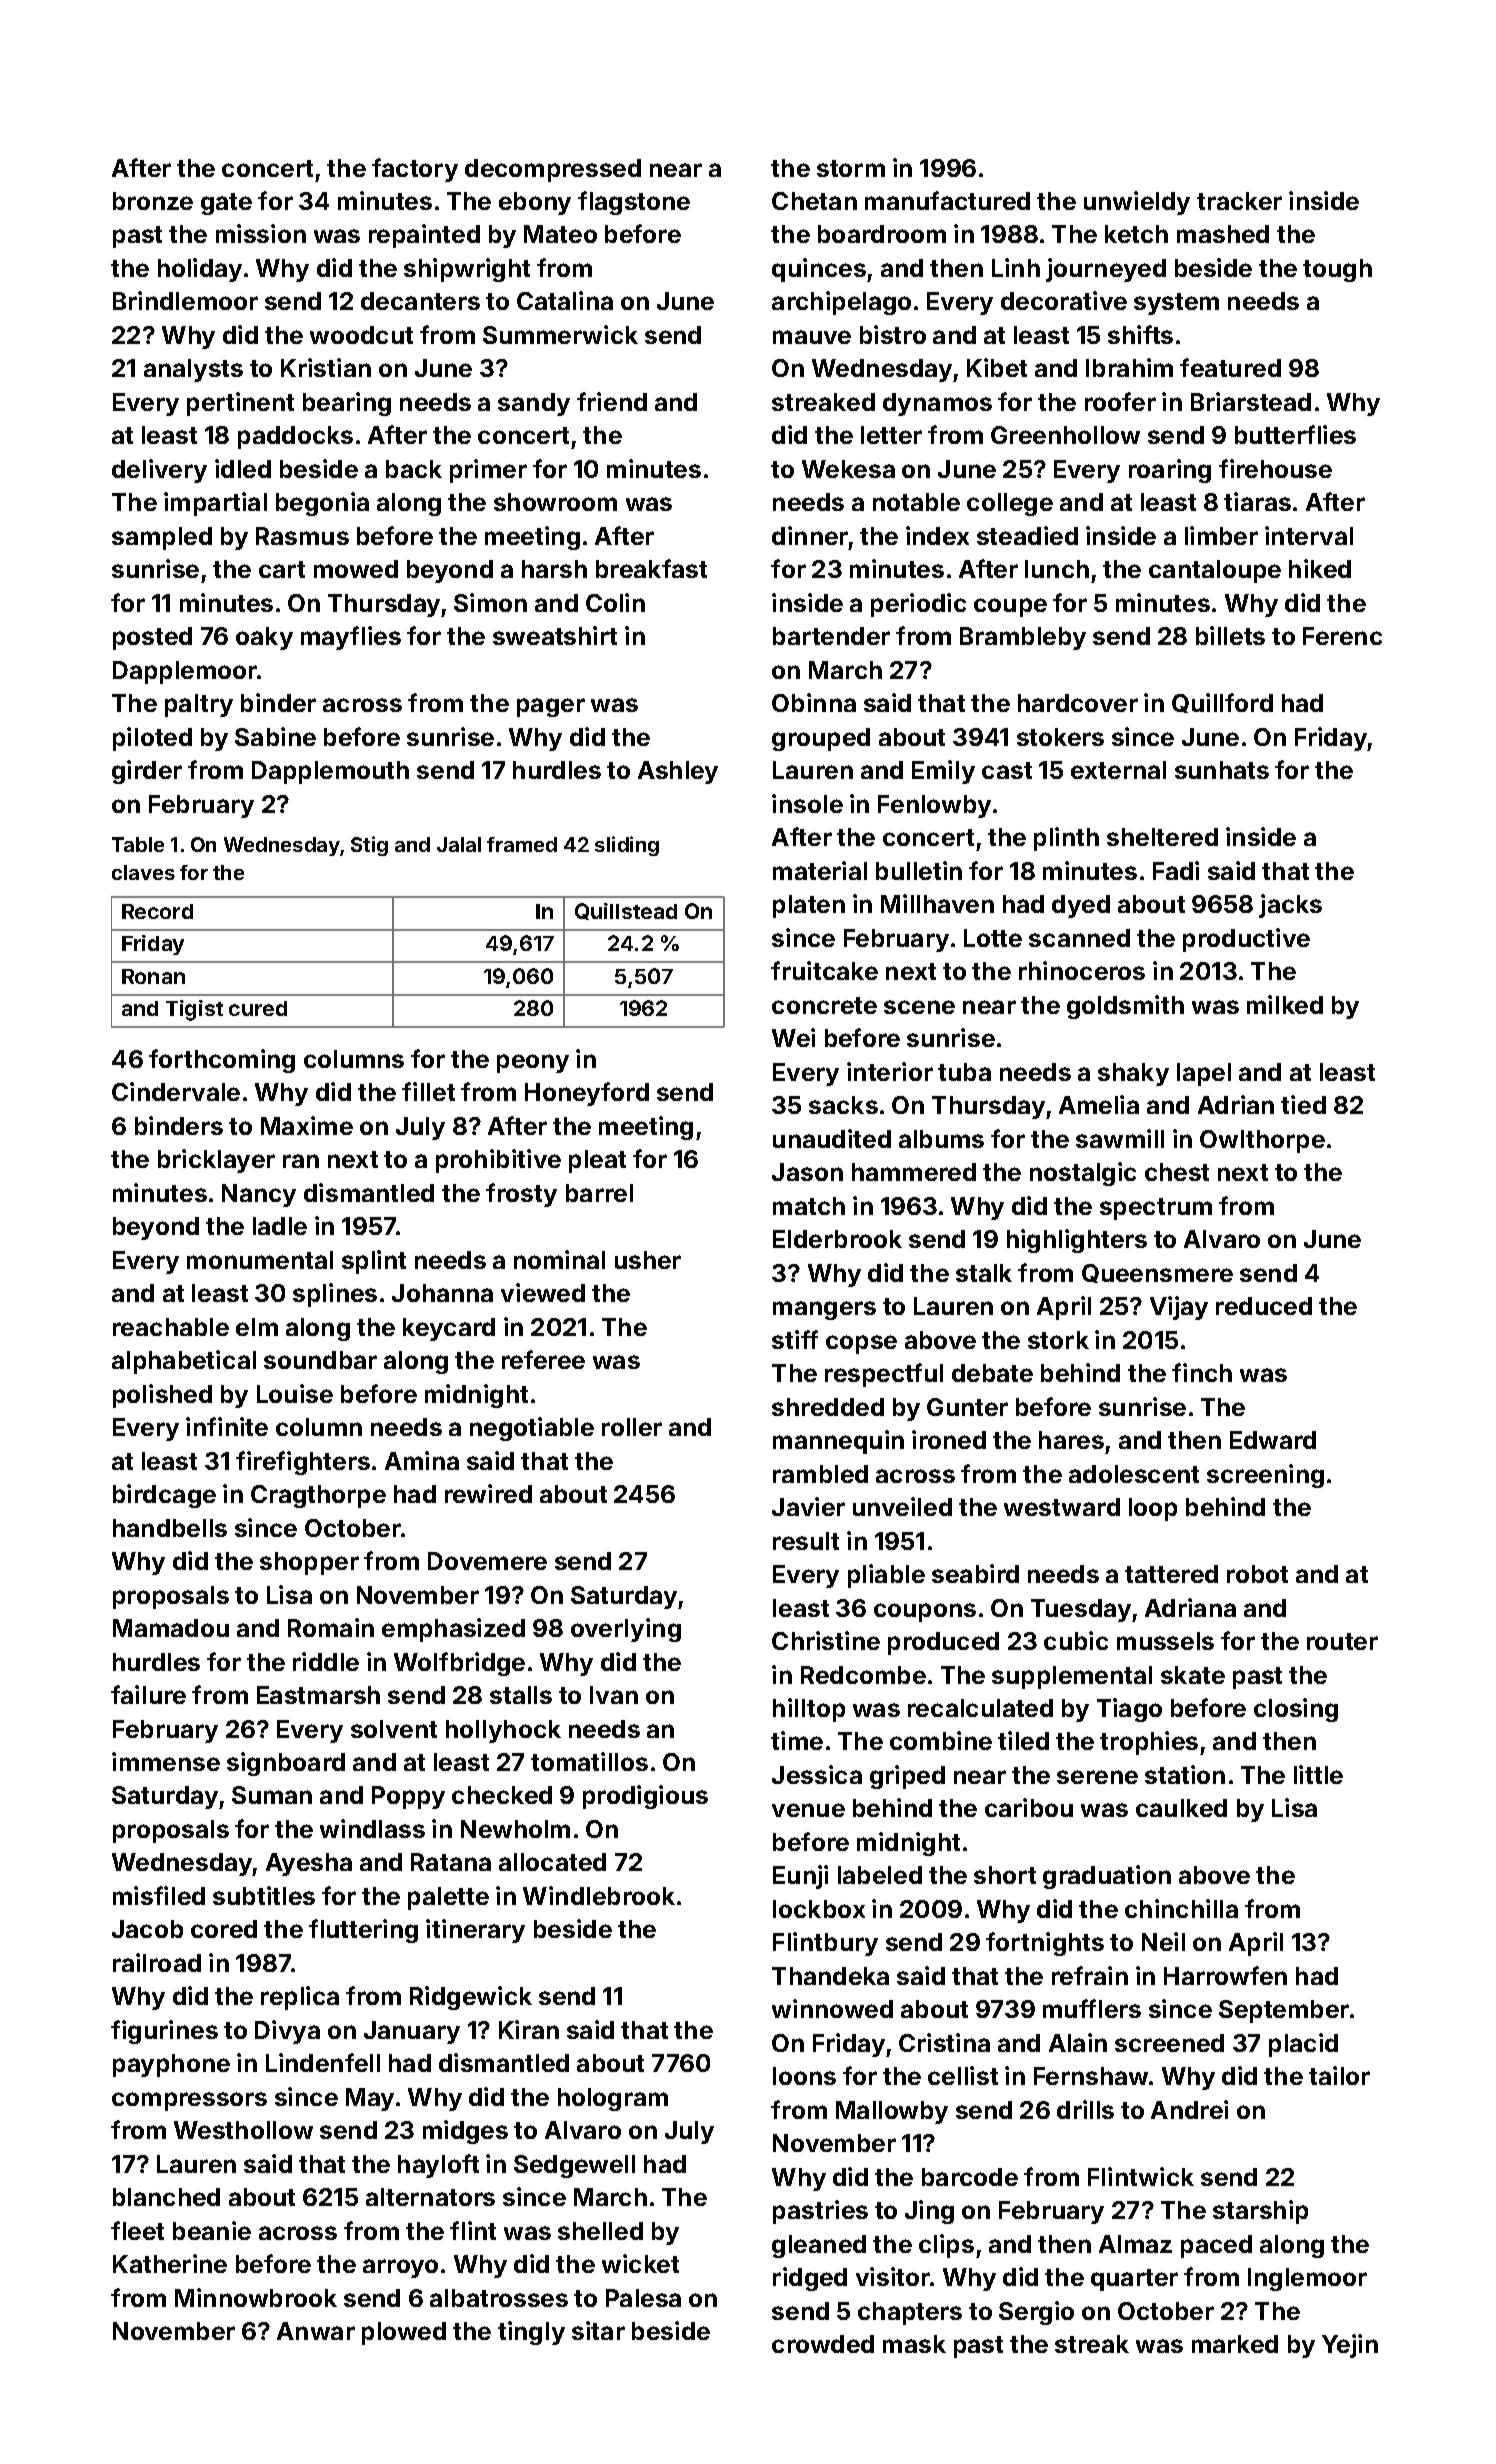 This image has height=2464, width=1496. I want to click on shredded, so click(828, 1407).
